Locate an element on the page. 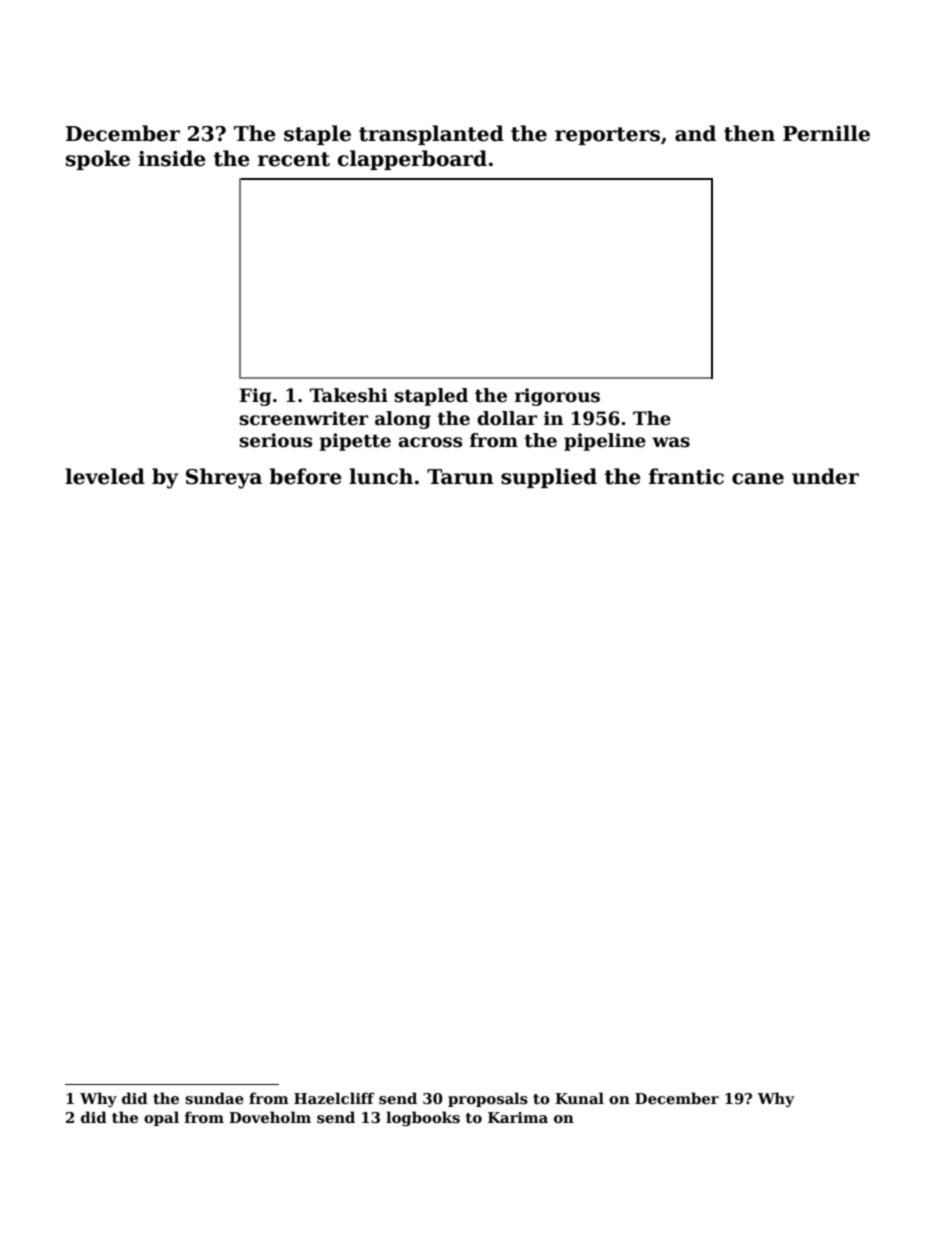  transplanted is located at coordinates (431, 135).
